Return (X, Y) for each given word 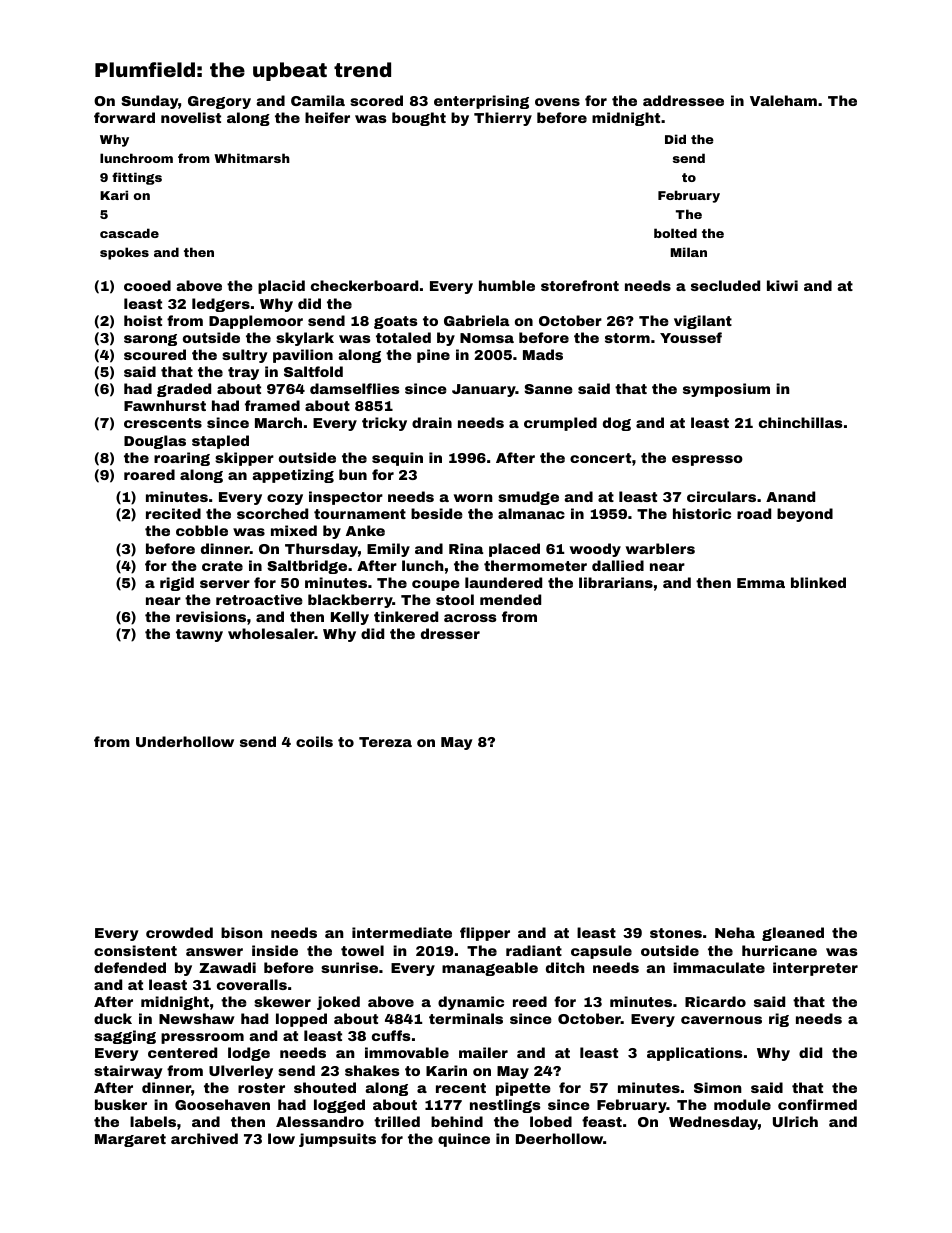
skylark (305, 339)
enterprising (481, 102)
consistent (135, 950)
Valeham (783, 100)
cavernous (721, 1020)
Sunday (149, 102)
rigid (177, 584)
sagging (125, 1037)
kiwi (782, 285)
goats (396, 322)
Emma (761, 583)
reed (530, 1001)
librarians (616, 582)
